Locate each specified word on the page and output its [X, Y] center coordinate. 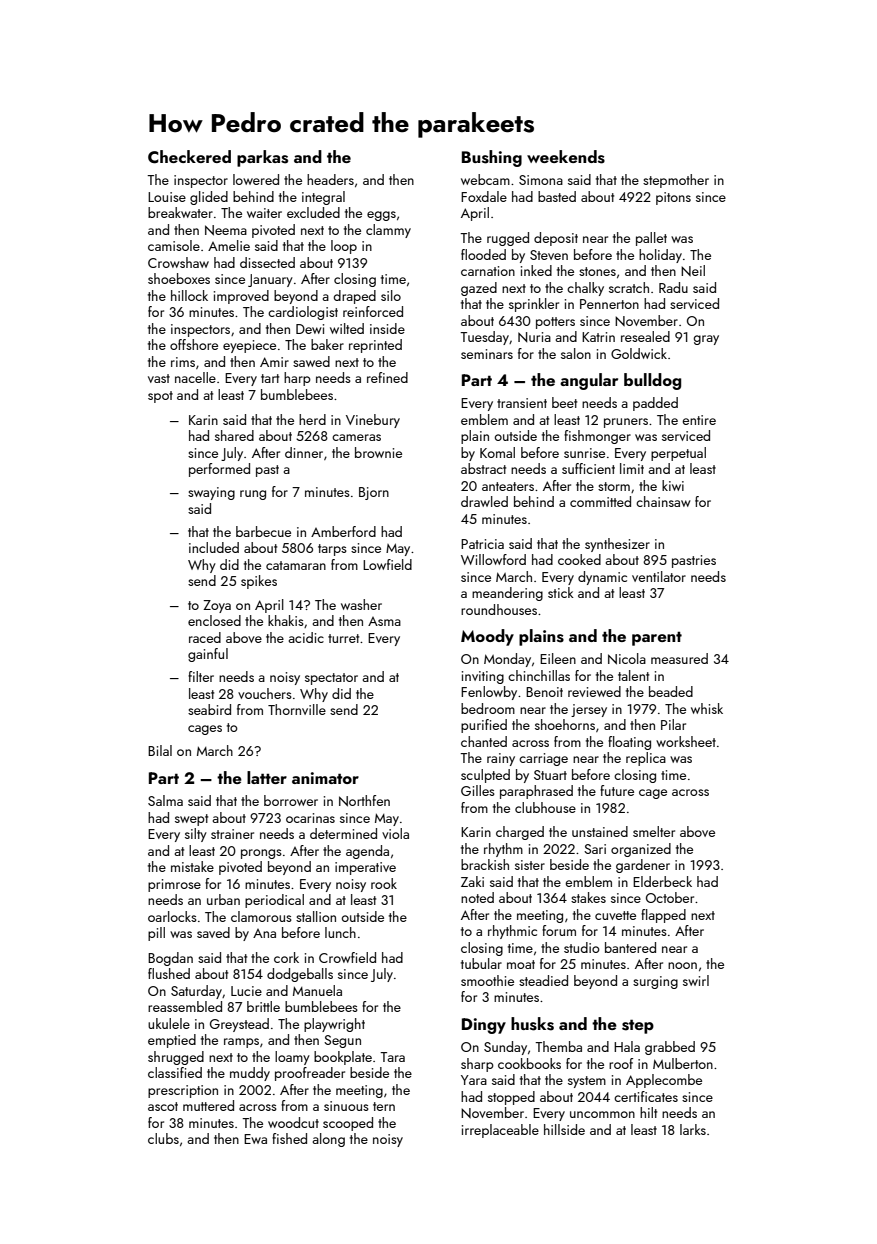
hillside [564, 1129]
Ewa [255, 1139]
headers [330, 179]
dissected [267, 262]
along [328, 1140]
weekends [566, 157]
